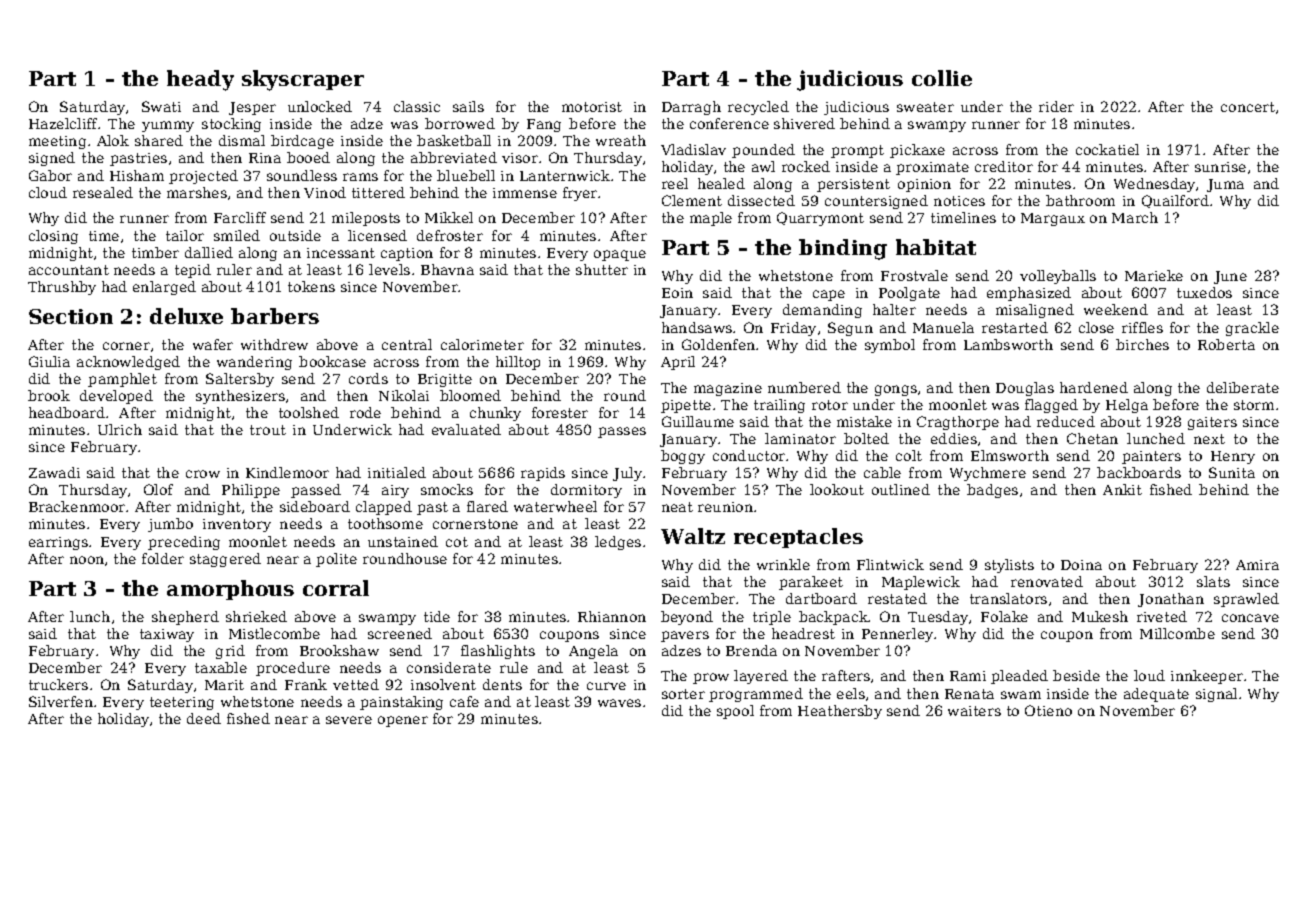  What do you see at coordinates (954, 438) in the document?
I see `eddies` at bounding box center [954, 438].
